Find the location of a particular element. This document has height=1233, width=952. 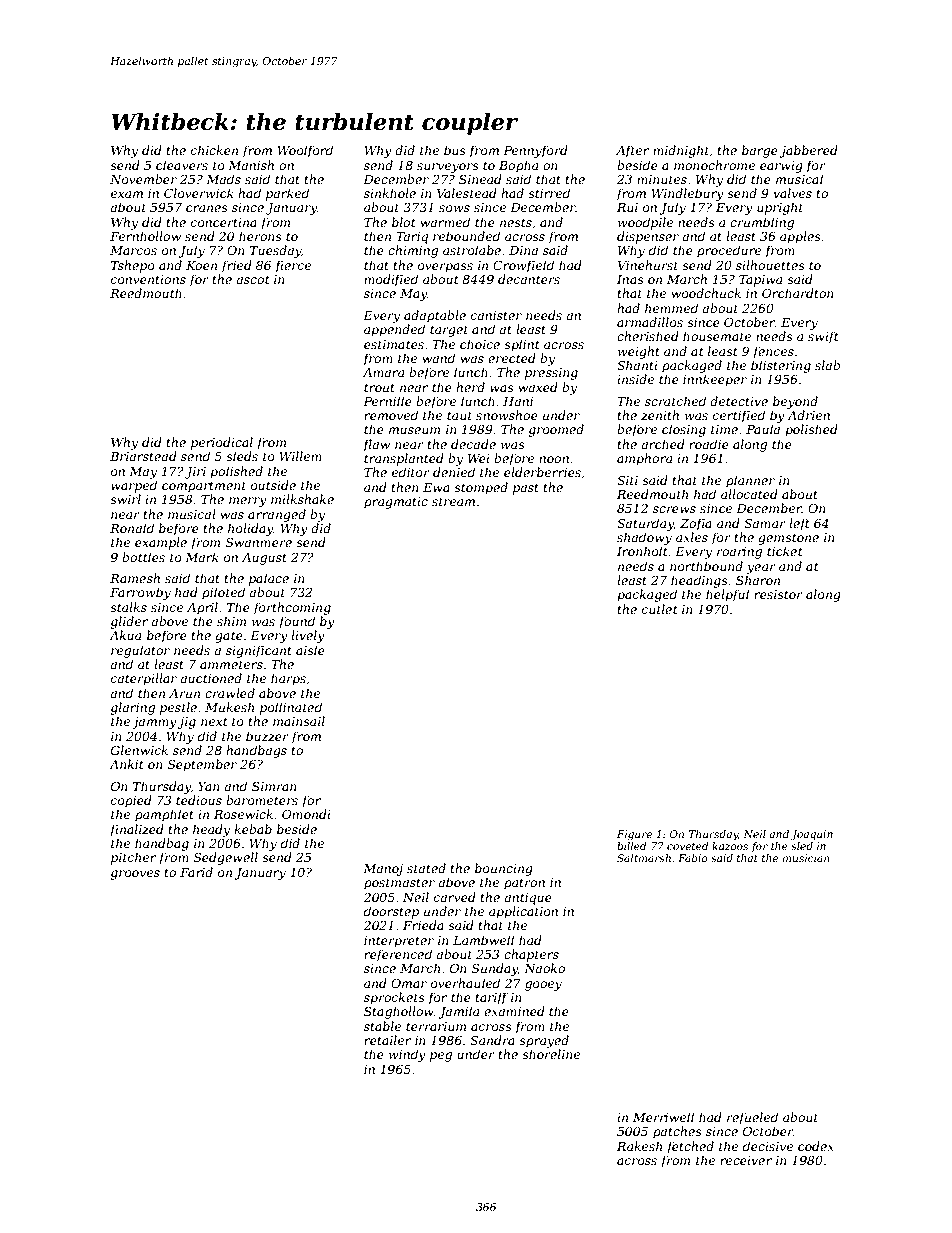

helpful is located at coordinates (727, 595).
